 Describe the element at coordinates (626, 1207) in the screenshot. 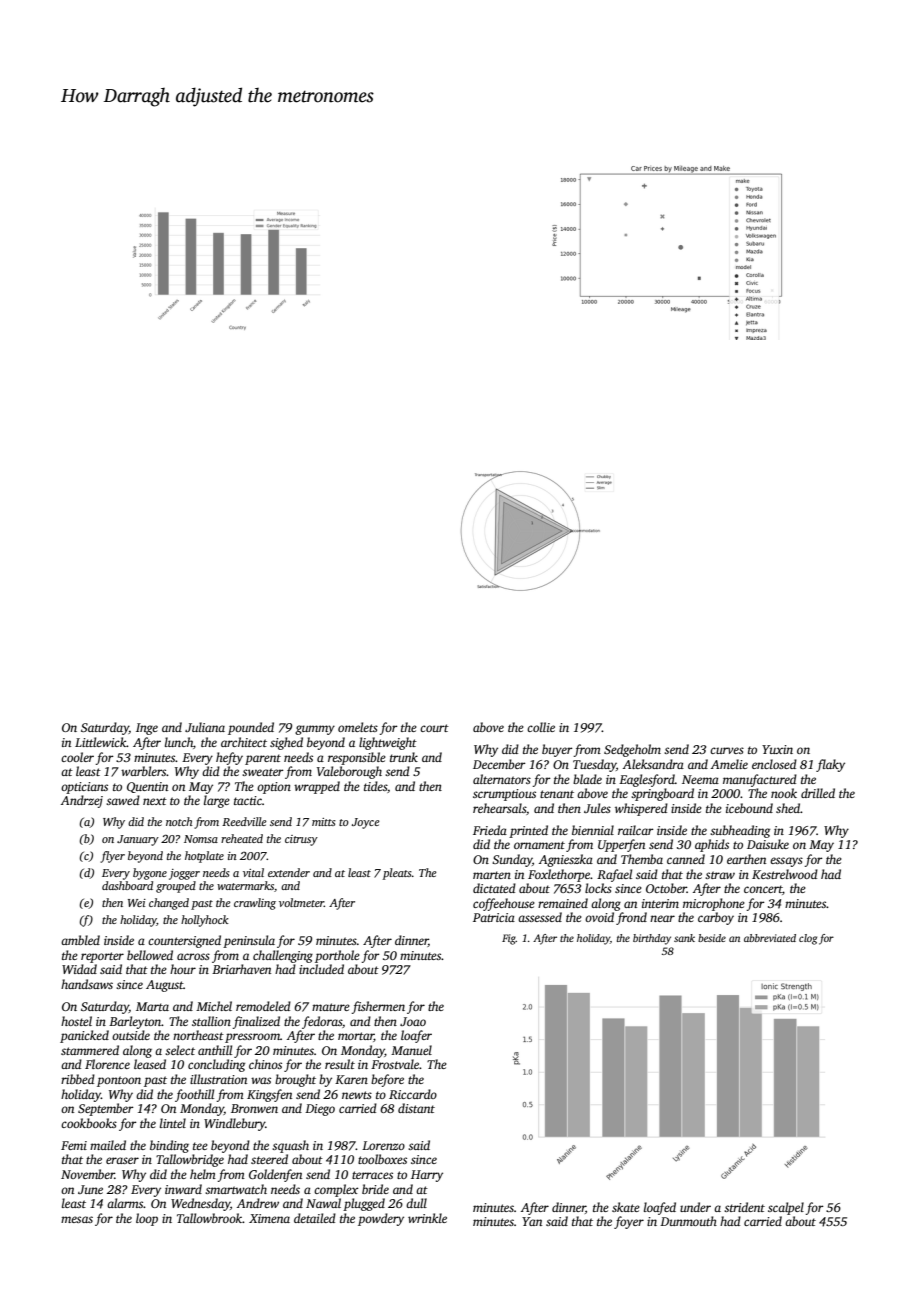

I see `skate` at that location.
